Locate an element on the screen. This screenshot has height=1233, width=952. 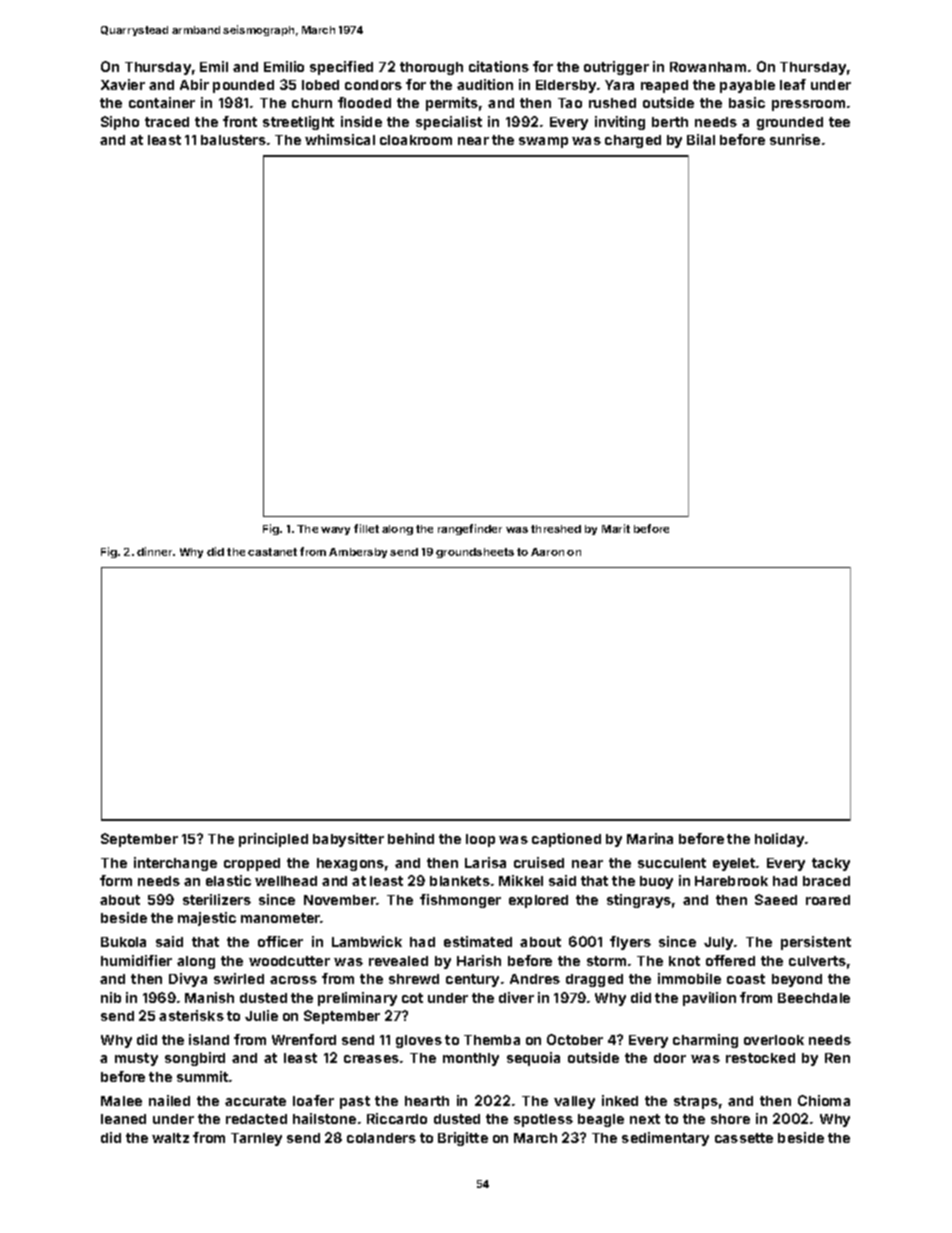
sunrise is located at coordinates (795, 139).
